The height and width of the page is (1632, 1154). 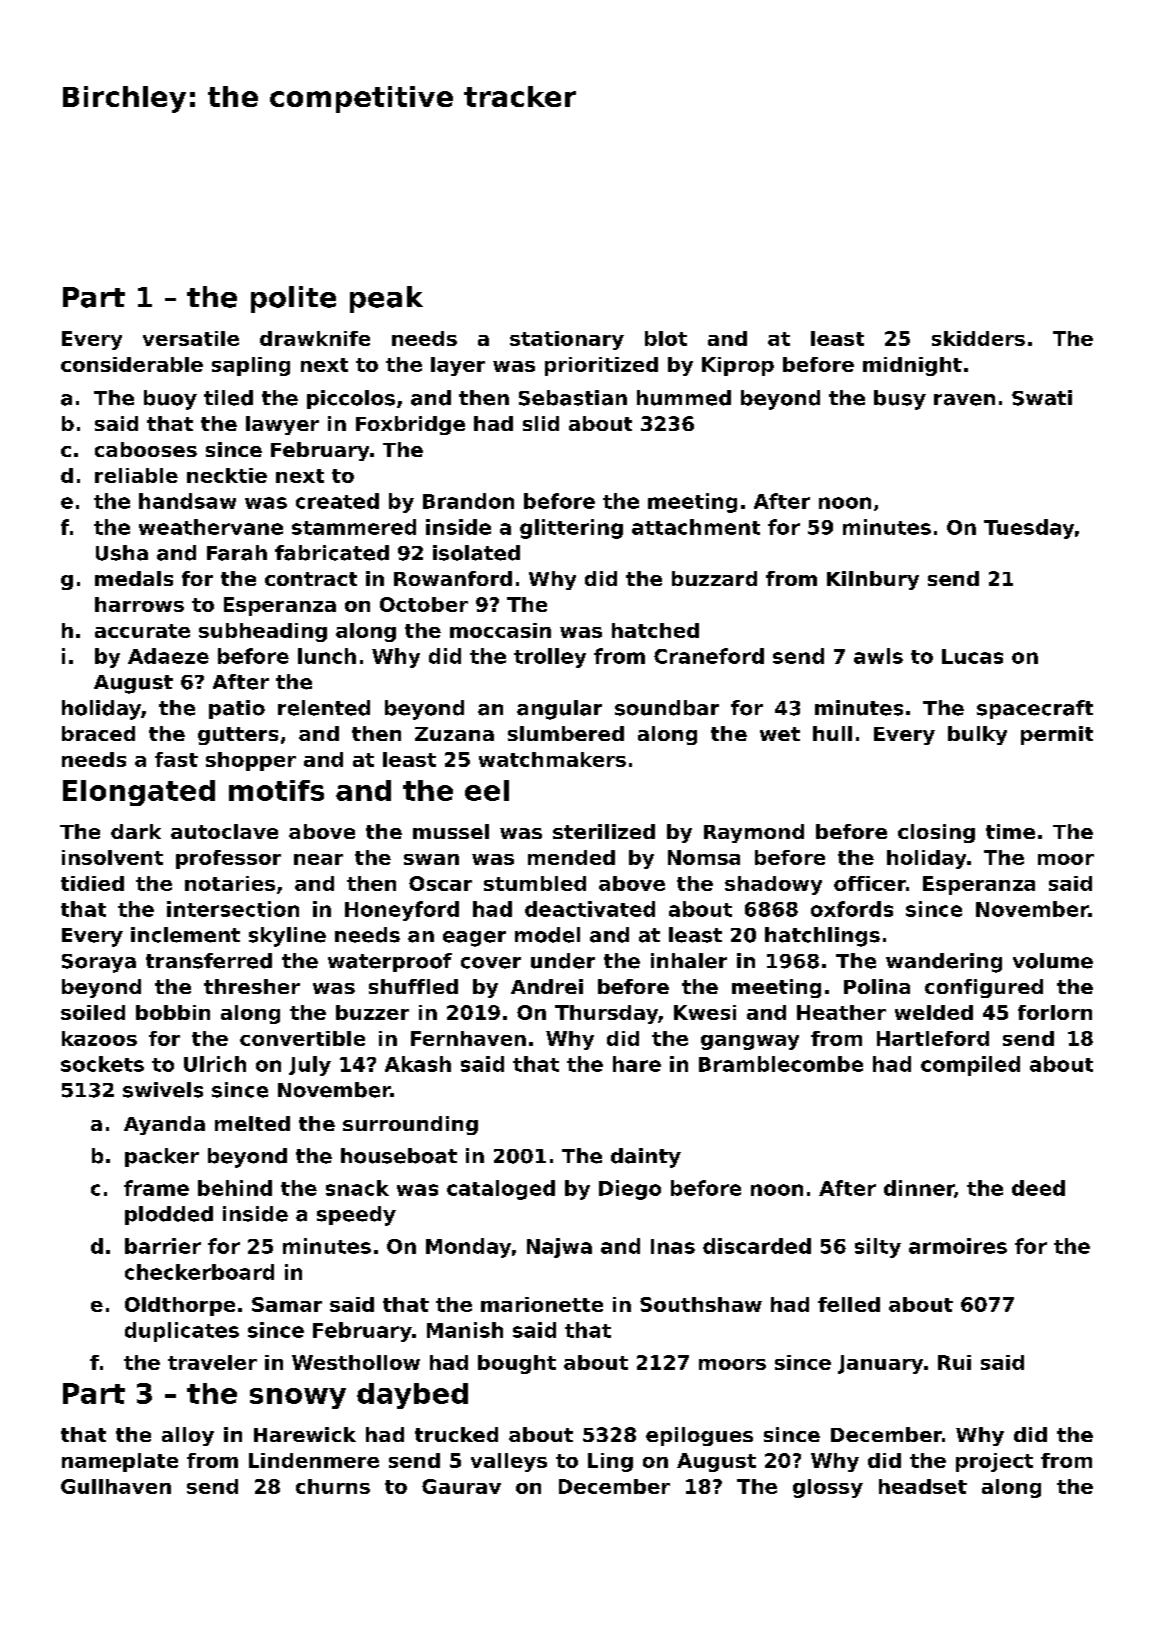 I want to click on Ulrich, so click(x=215, y=1064).
